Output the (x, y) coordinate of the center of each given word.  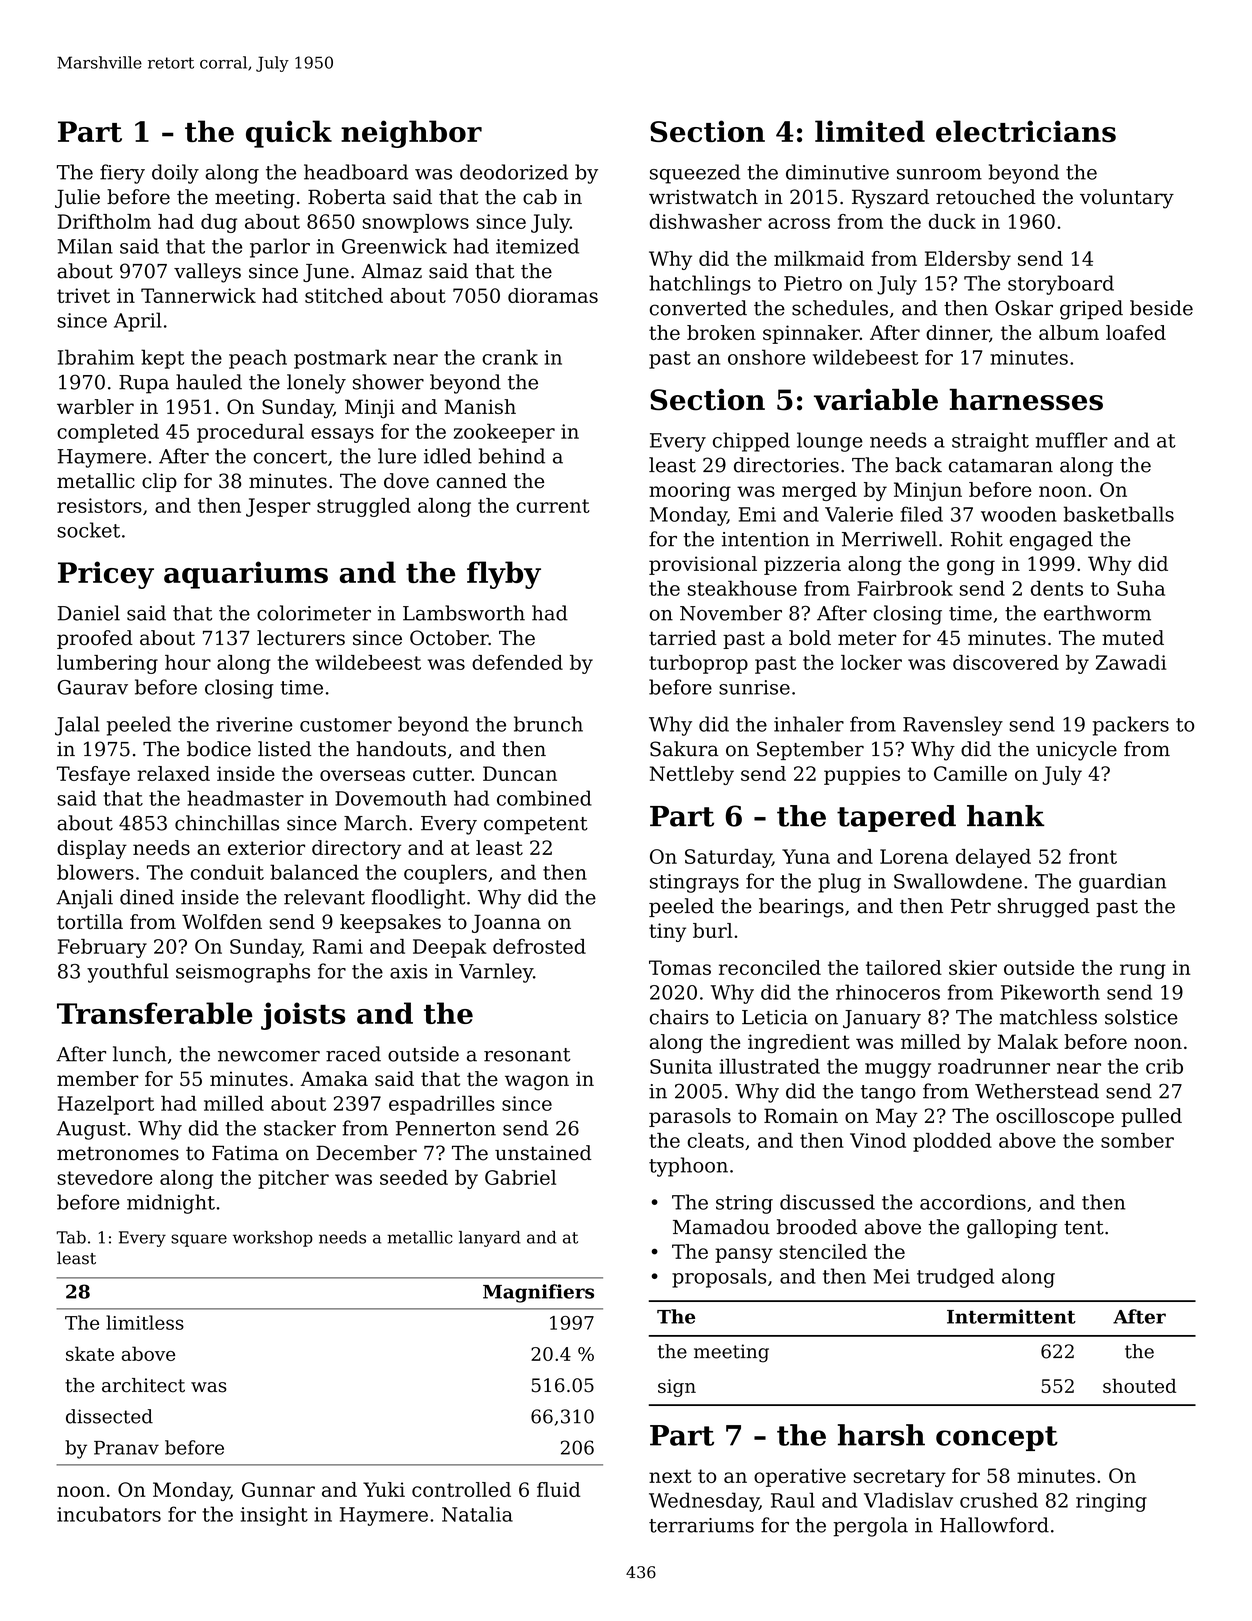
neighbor (411, 134)
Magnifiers (538, 1293)
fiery (122, 174)
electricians (1026, 131)
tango (888, 1094)
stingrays (694, 883)
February (102, 948)
